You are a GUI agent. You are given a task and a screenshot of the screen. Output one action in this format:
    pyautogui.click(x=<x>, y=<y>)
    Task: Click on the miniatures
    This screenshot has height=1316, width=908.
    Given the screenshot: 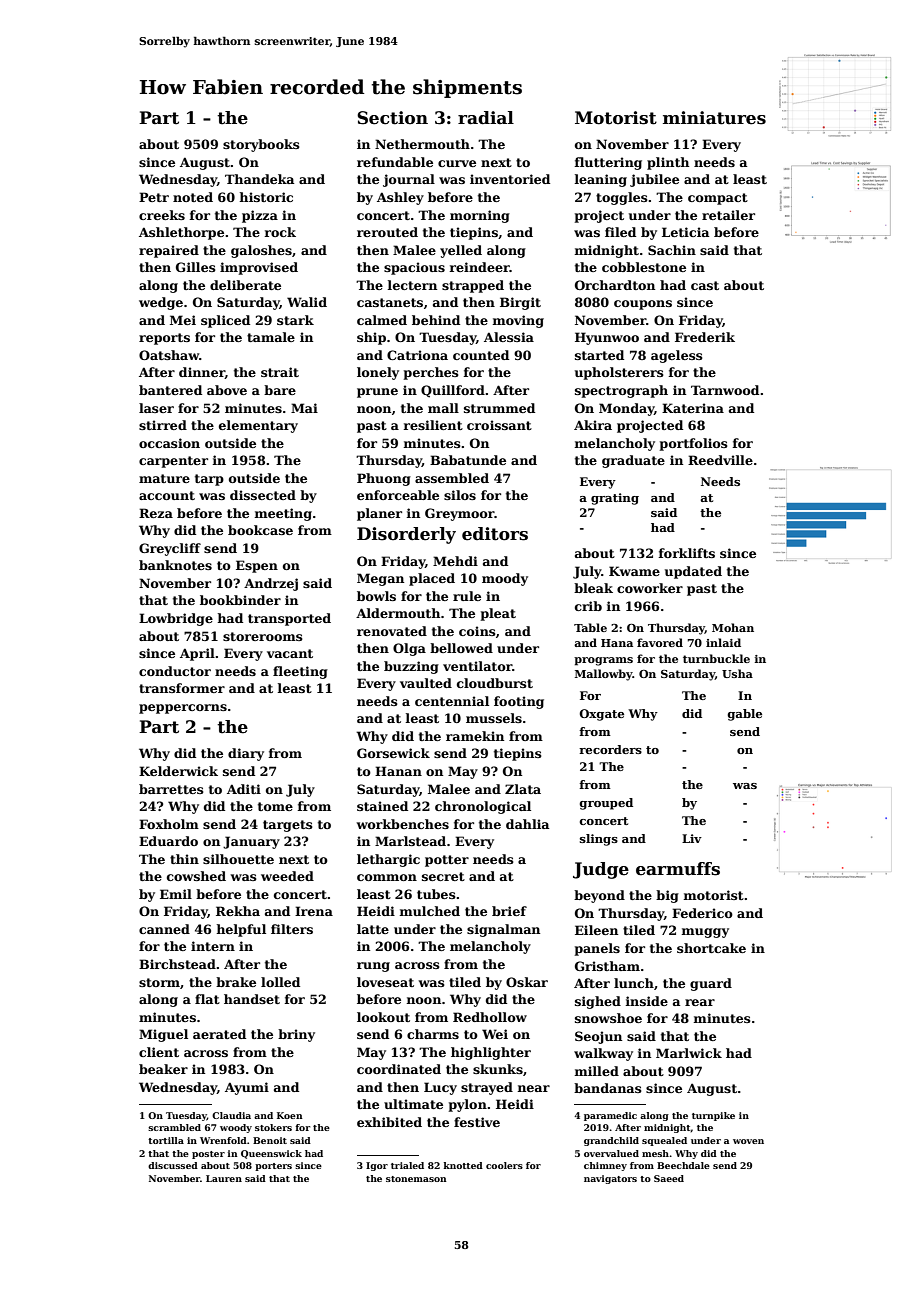 What is the action you would take?
    pyautogui.click(x=714, y=118)
